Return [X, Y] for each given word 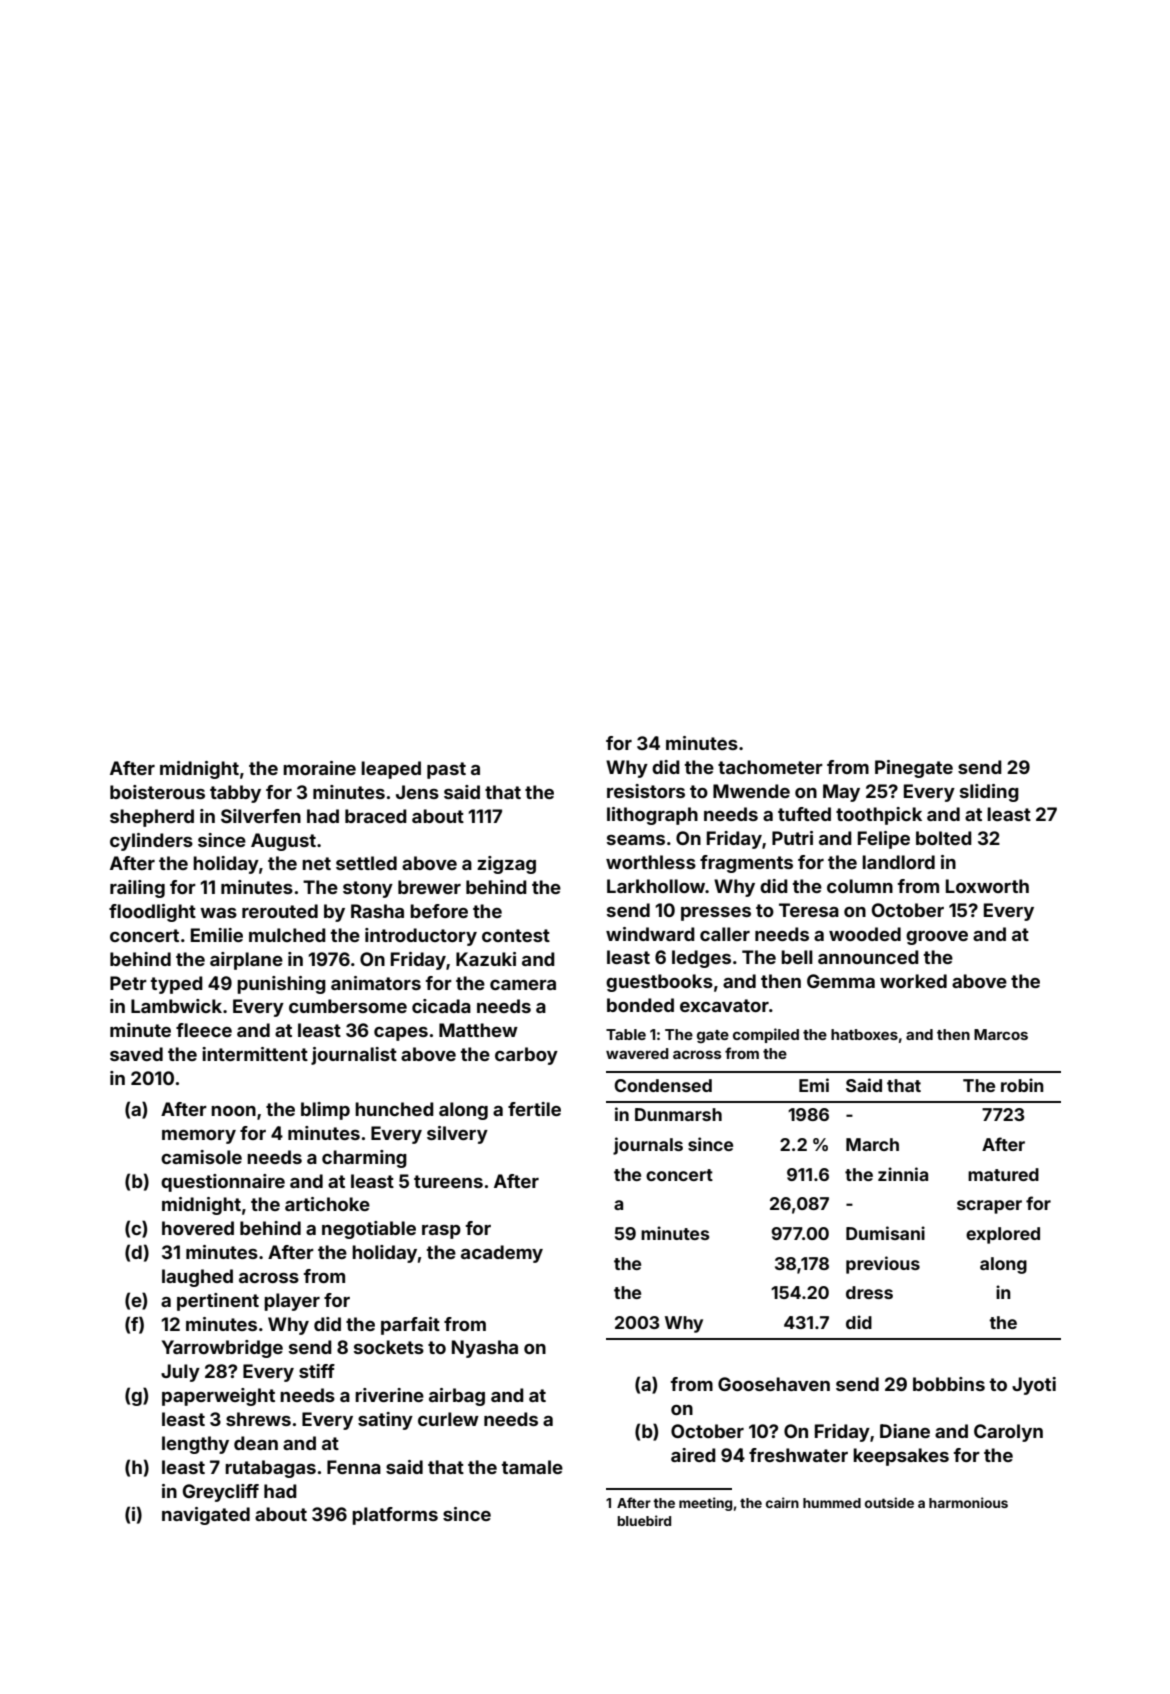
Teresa [809, 910]
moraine [319, 768]
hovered [198, 1228]
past [446, 770]
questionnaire [223, 1183]
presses [716, 914]
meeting [705, 1504]
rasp [441, 1232]
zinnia [903, 1174]
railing [137, 889]
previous [883, 1265]
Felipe [884, 840]
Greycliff [221, 1493]
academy [502, 1254]
